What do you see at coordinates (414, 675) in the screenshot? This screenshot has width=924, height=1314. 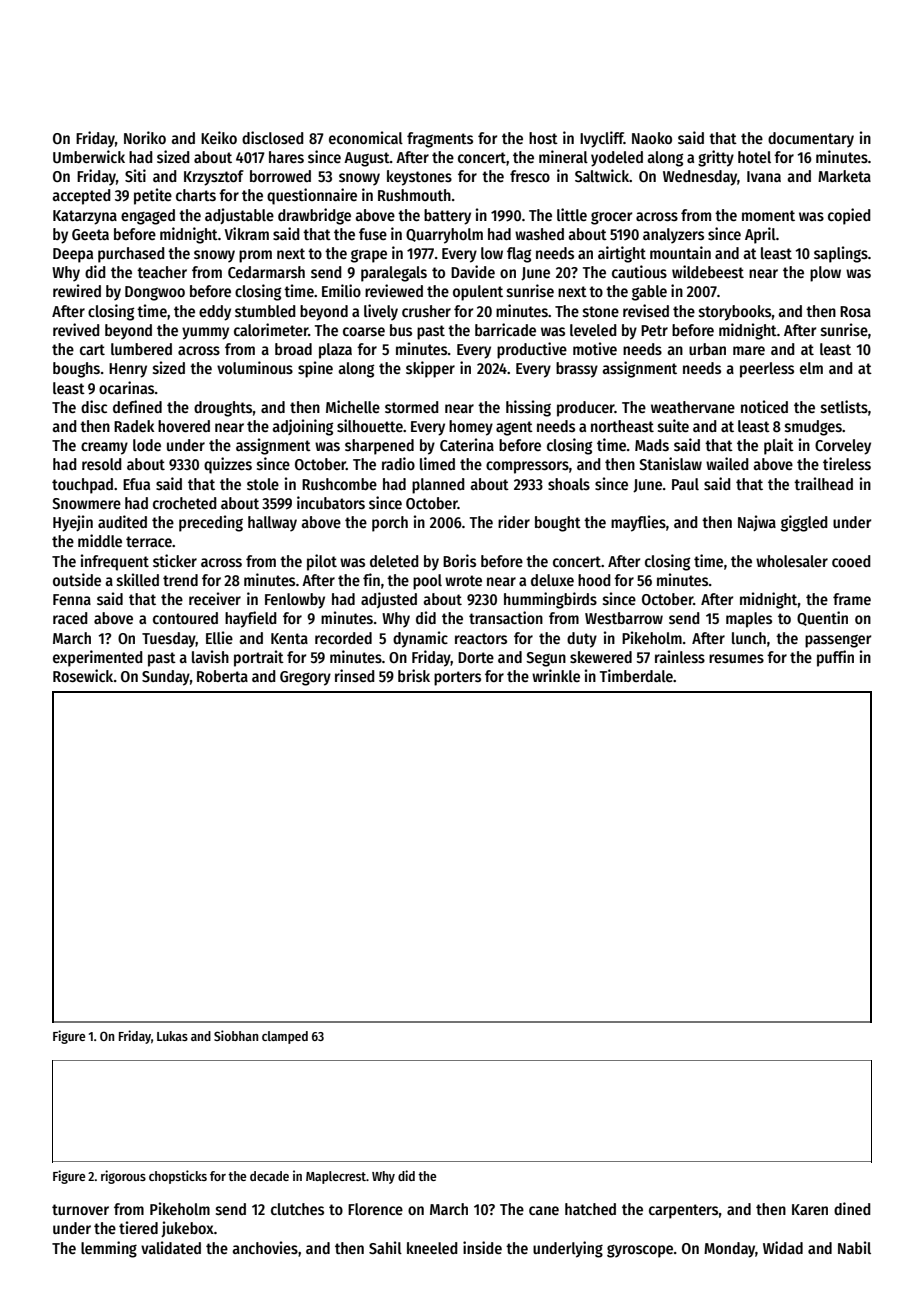 I see `brisk` at bounding box center [414, 675].
